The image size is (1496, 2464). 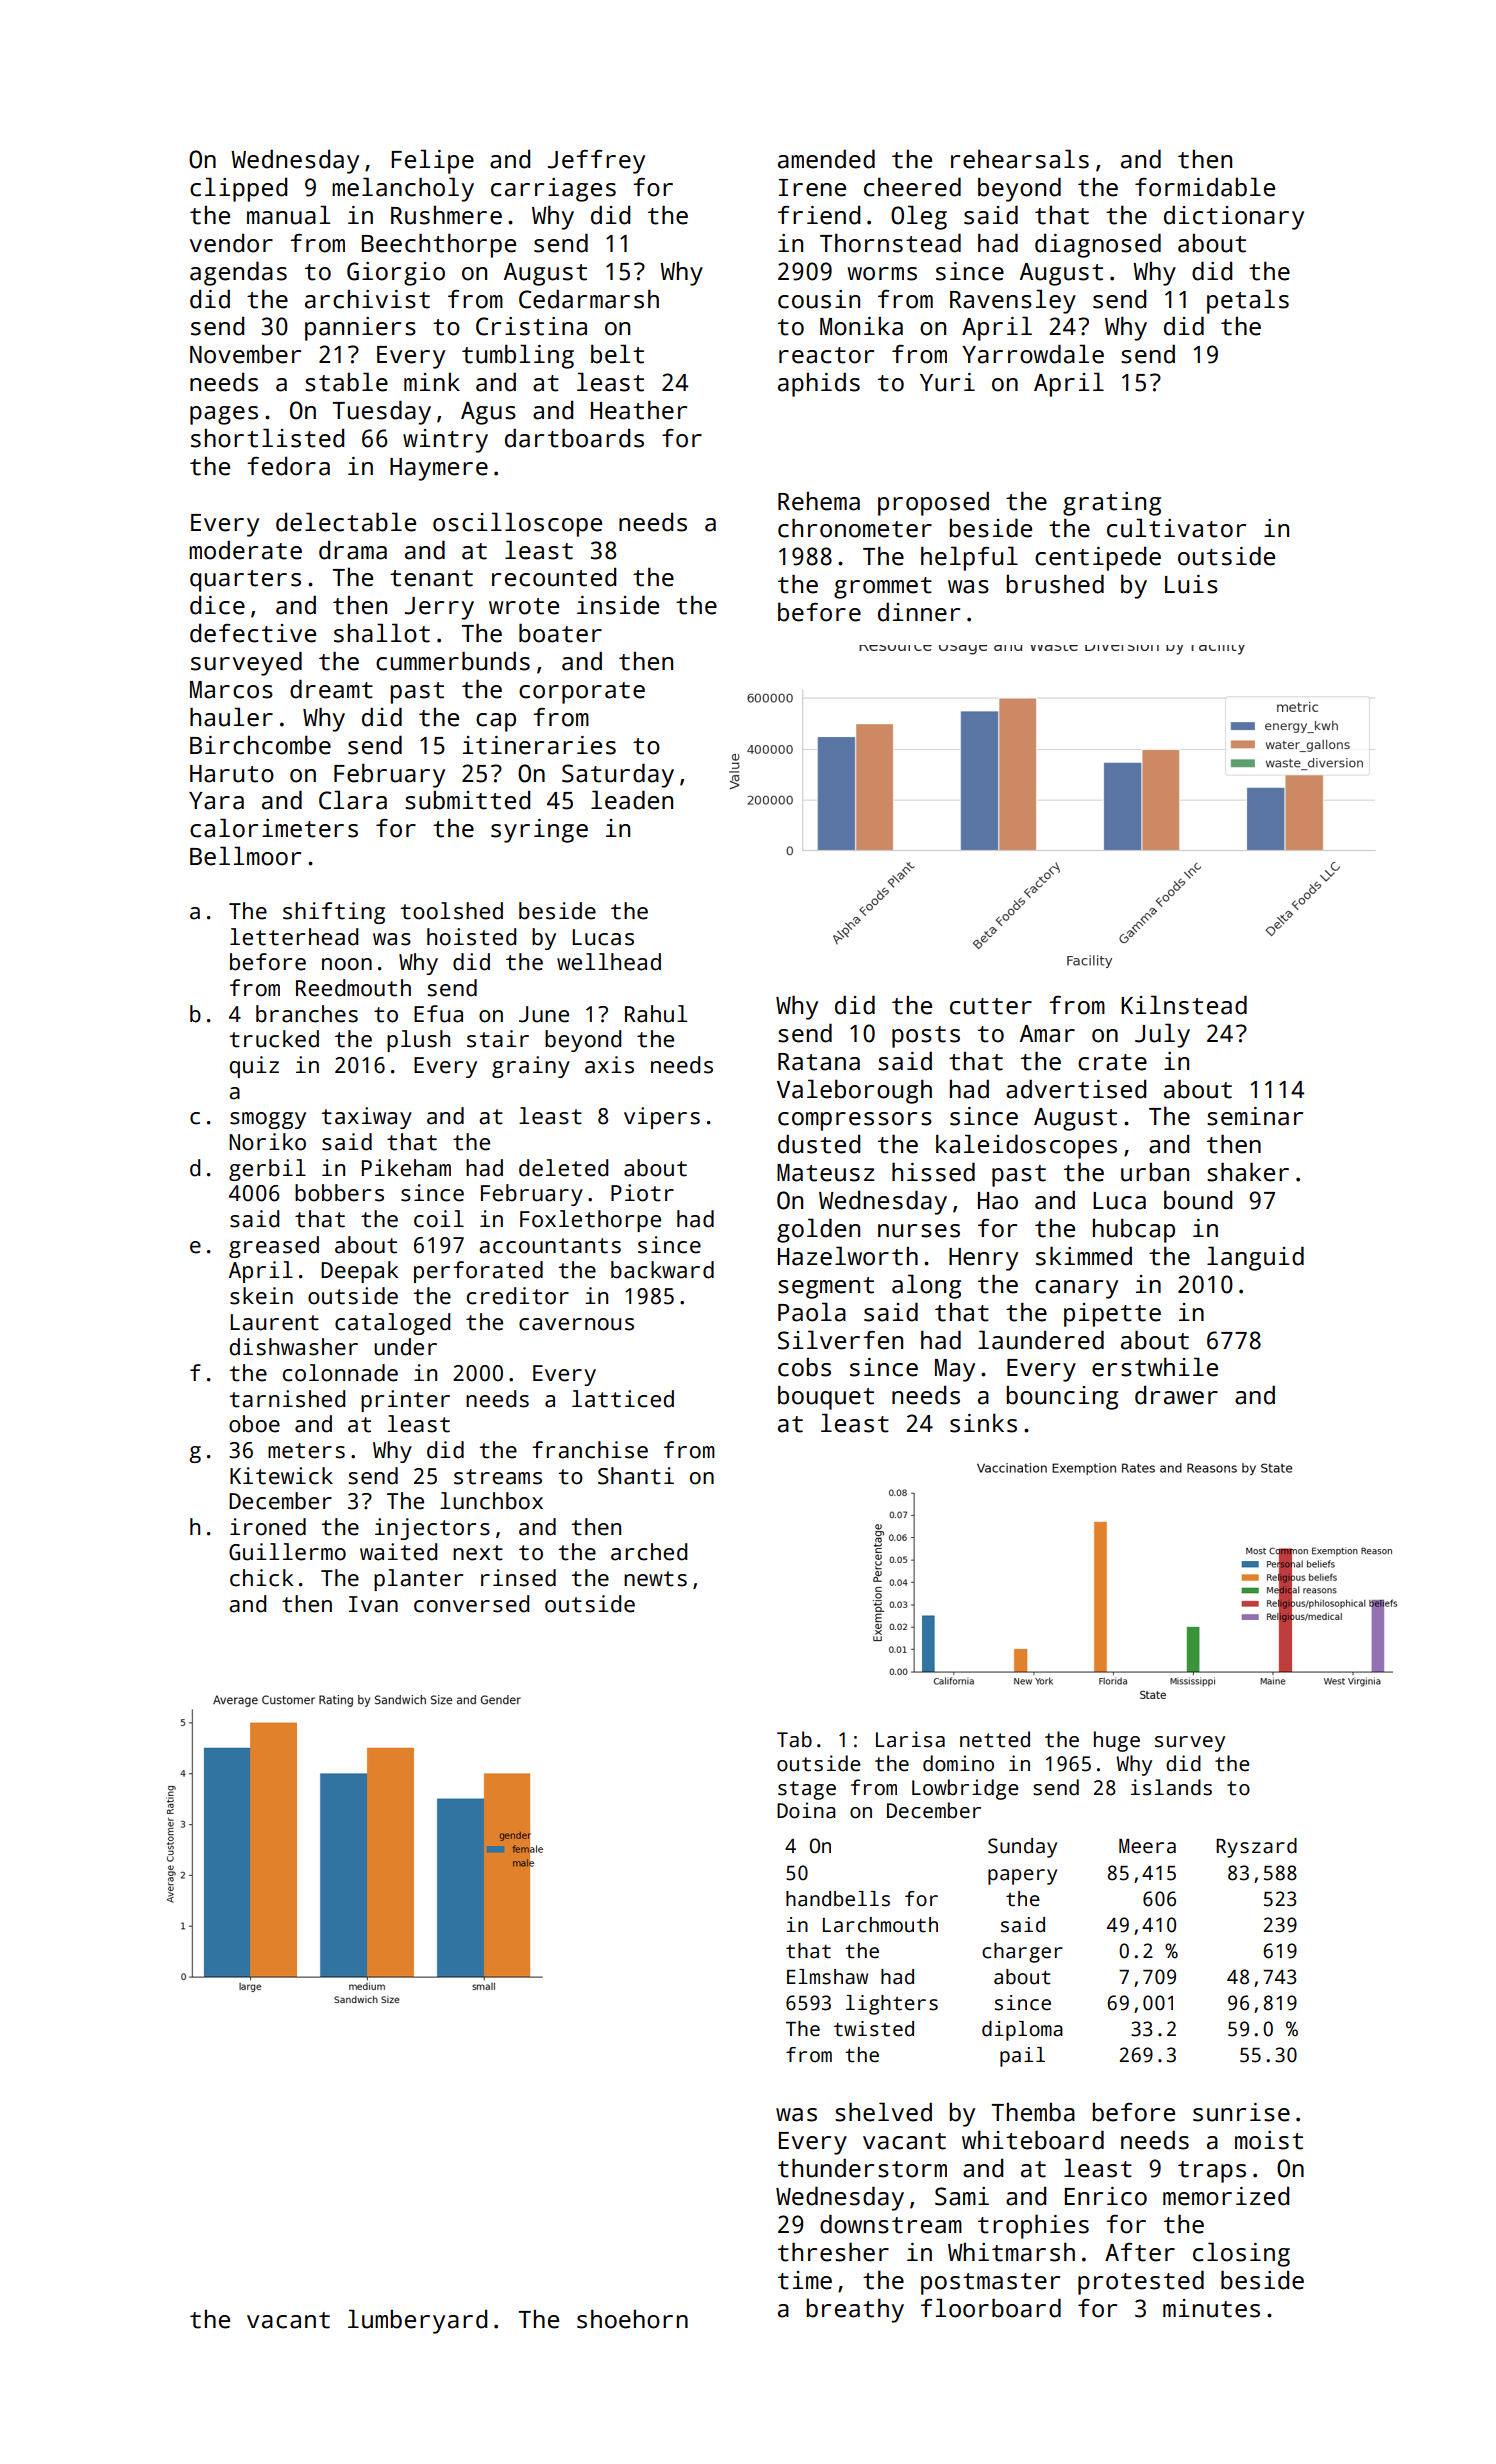 I want to click on Ivan, so click(x=373, y=1604).
